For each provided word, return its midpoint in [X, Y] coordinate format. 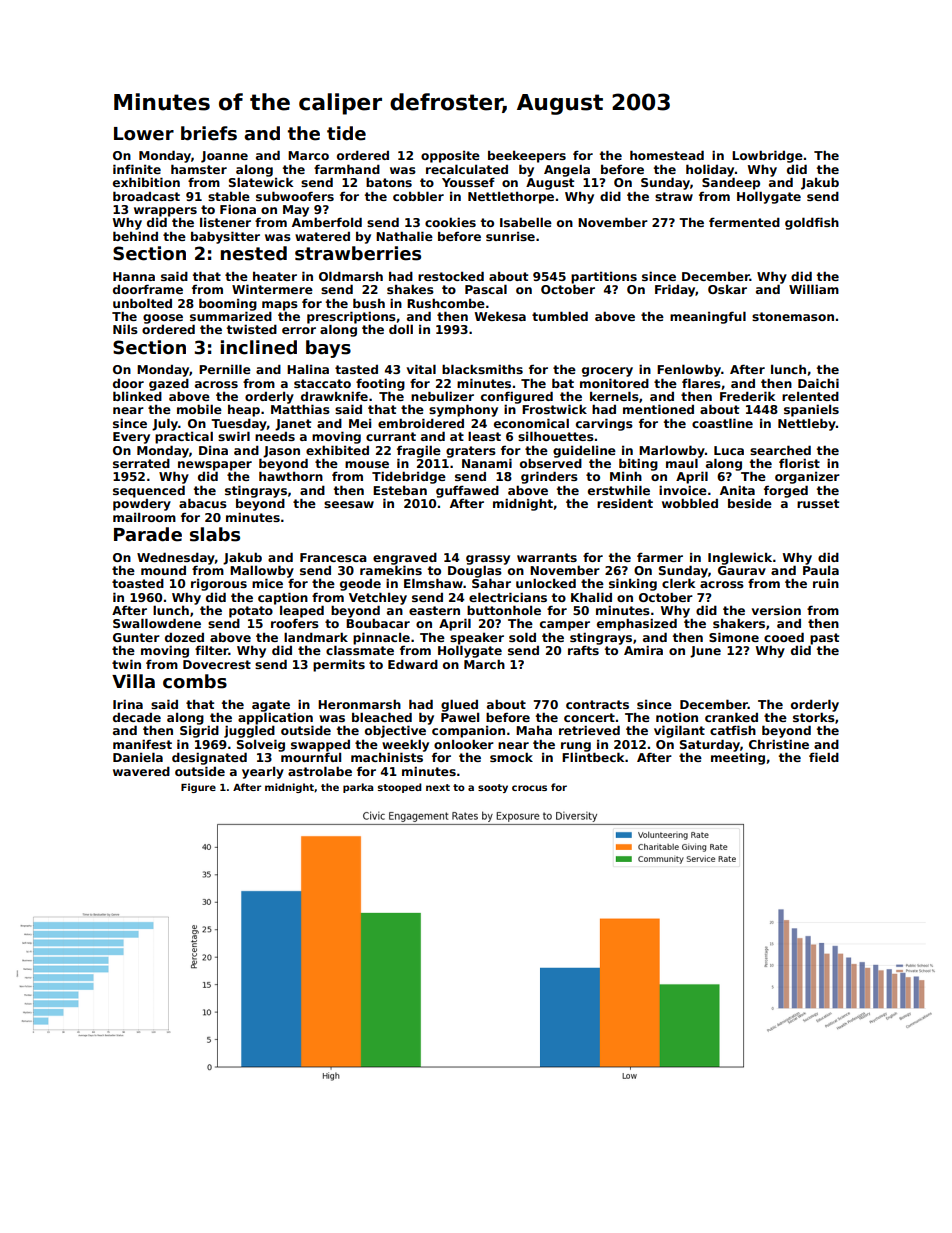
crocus [529, 788]
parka [358, 788]
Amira [643, 650]
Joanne [224, 157]
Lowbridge [767, 156]
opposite [450, 157]
